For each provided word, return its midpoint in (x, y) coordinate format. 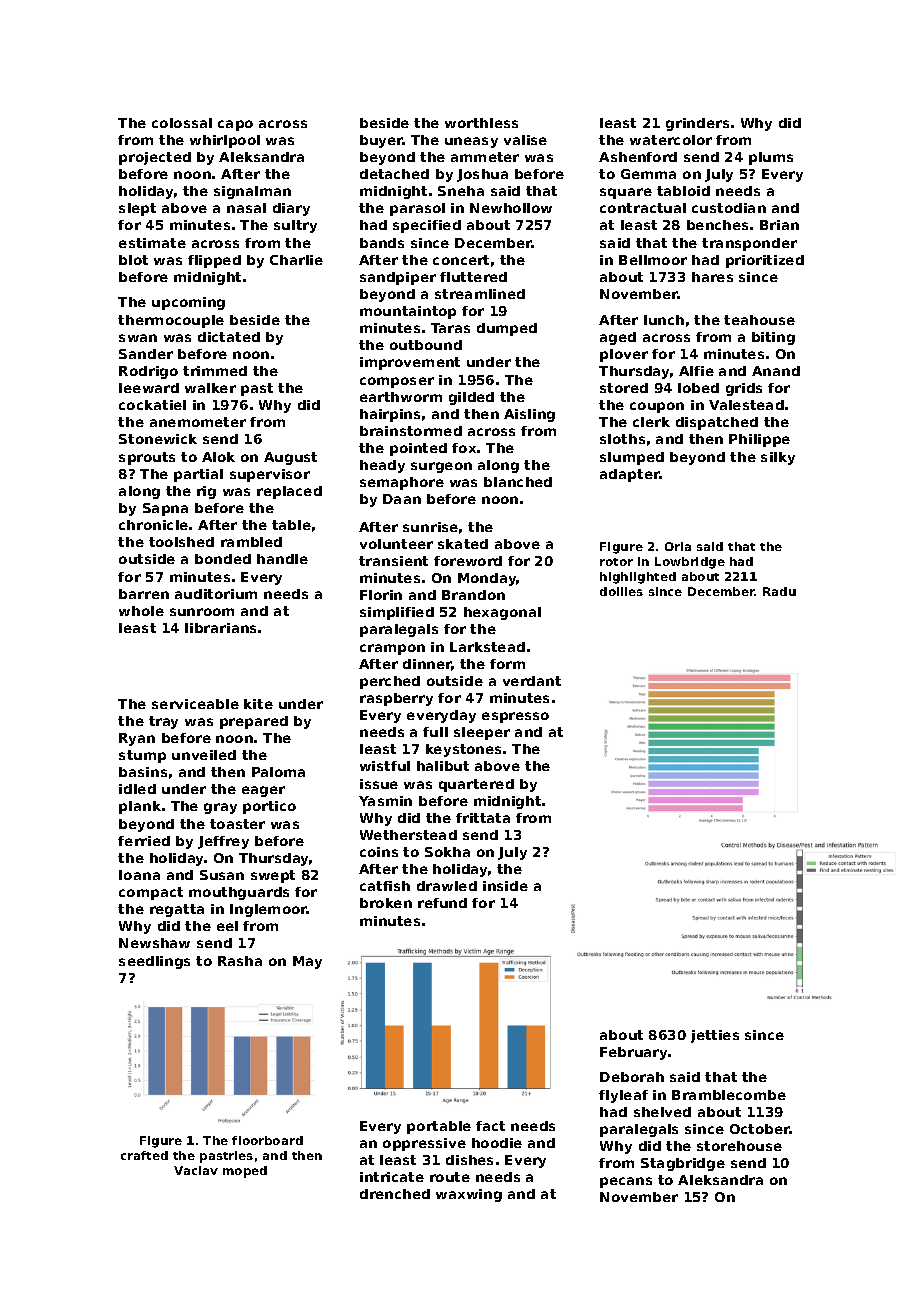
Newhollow (511, 208)
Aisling (529, 415)
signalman (252, 192)
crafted (144, 1155)
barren (144, 594)
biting (773, 338)
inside (505, 886)
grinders (697, 124)
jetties (715, 1036)
